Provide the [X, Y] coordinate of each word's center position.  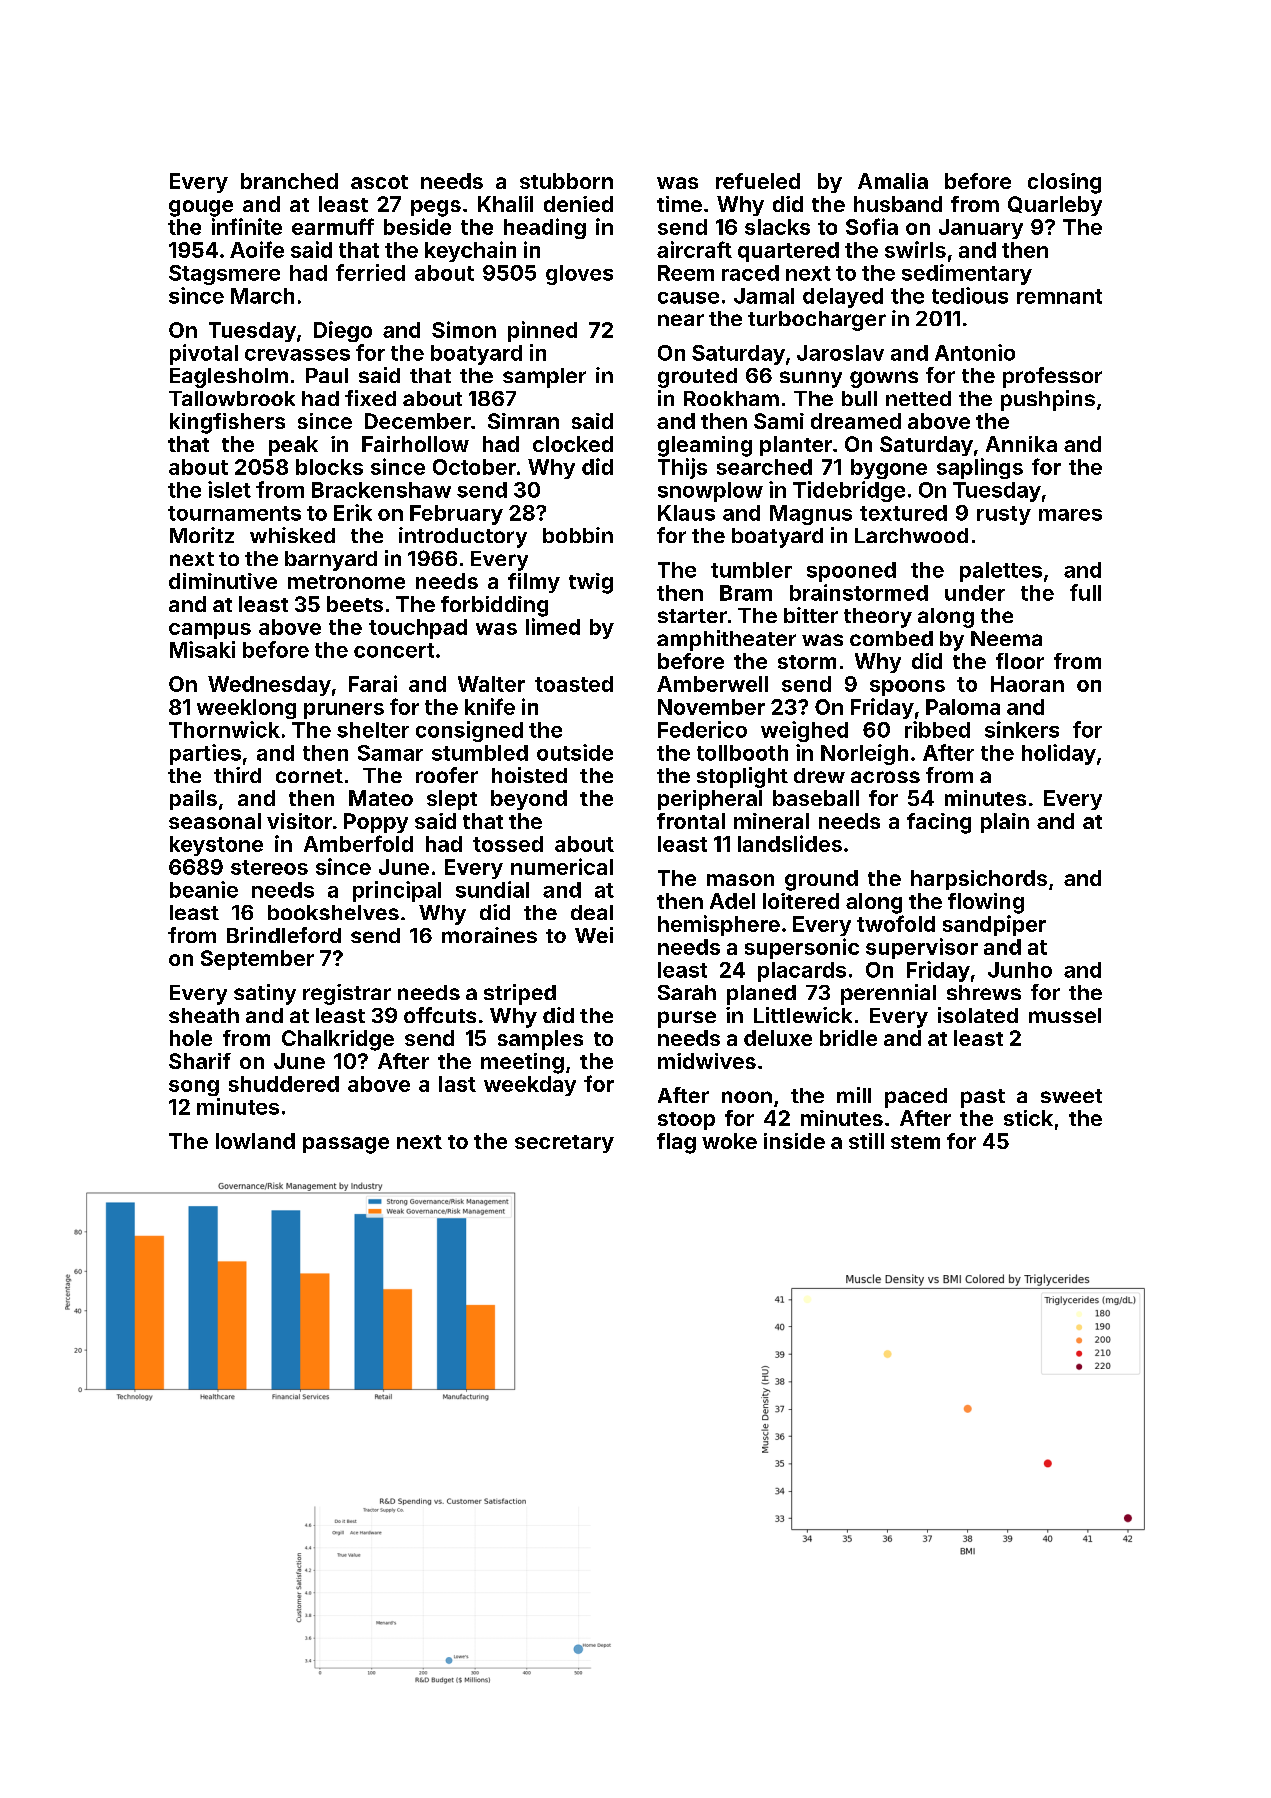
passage [346, 1145]
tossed [508, 844]
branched [289, 181]
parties [205, 754]
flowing [986, 903]
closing [1064, 183]
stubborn [566, 181]
